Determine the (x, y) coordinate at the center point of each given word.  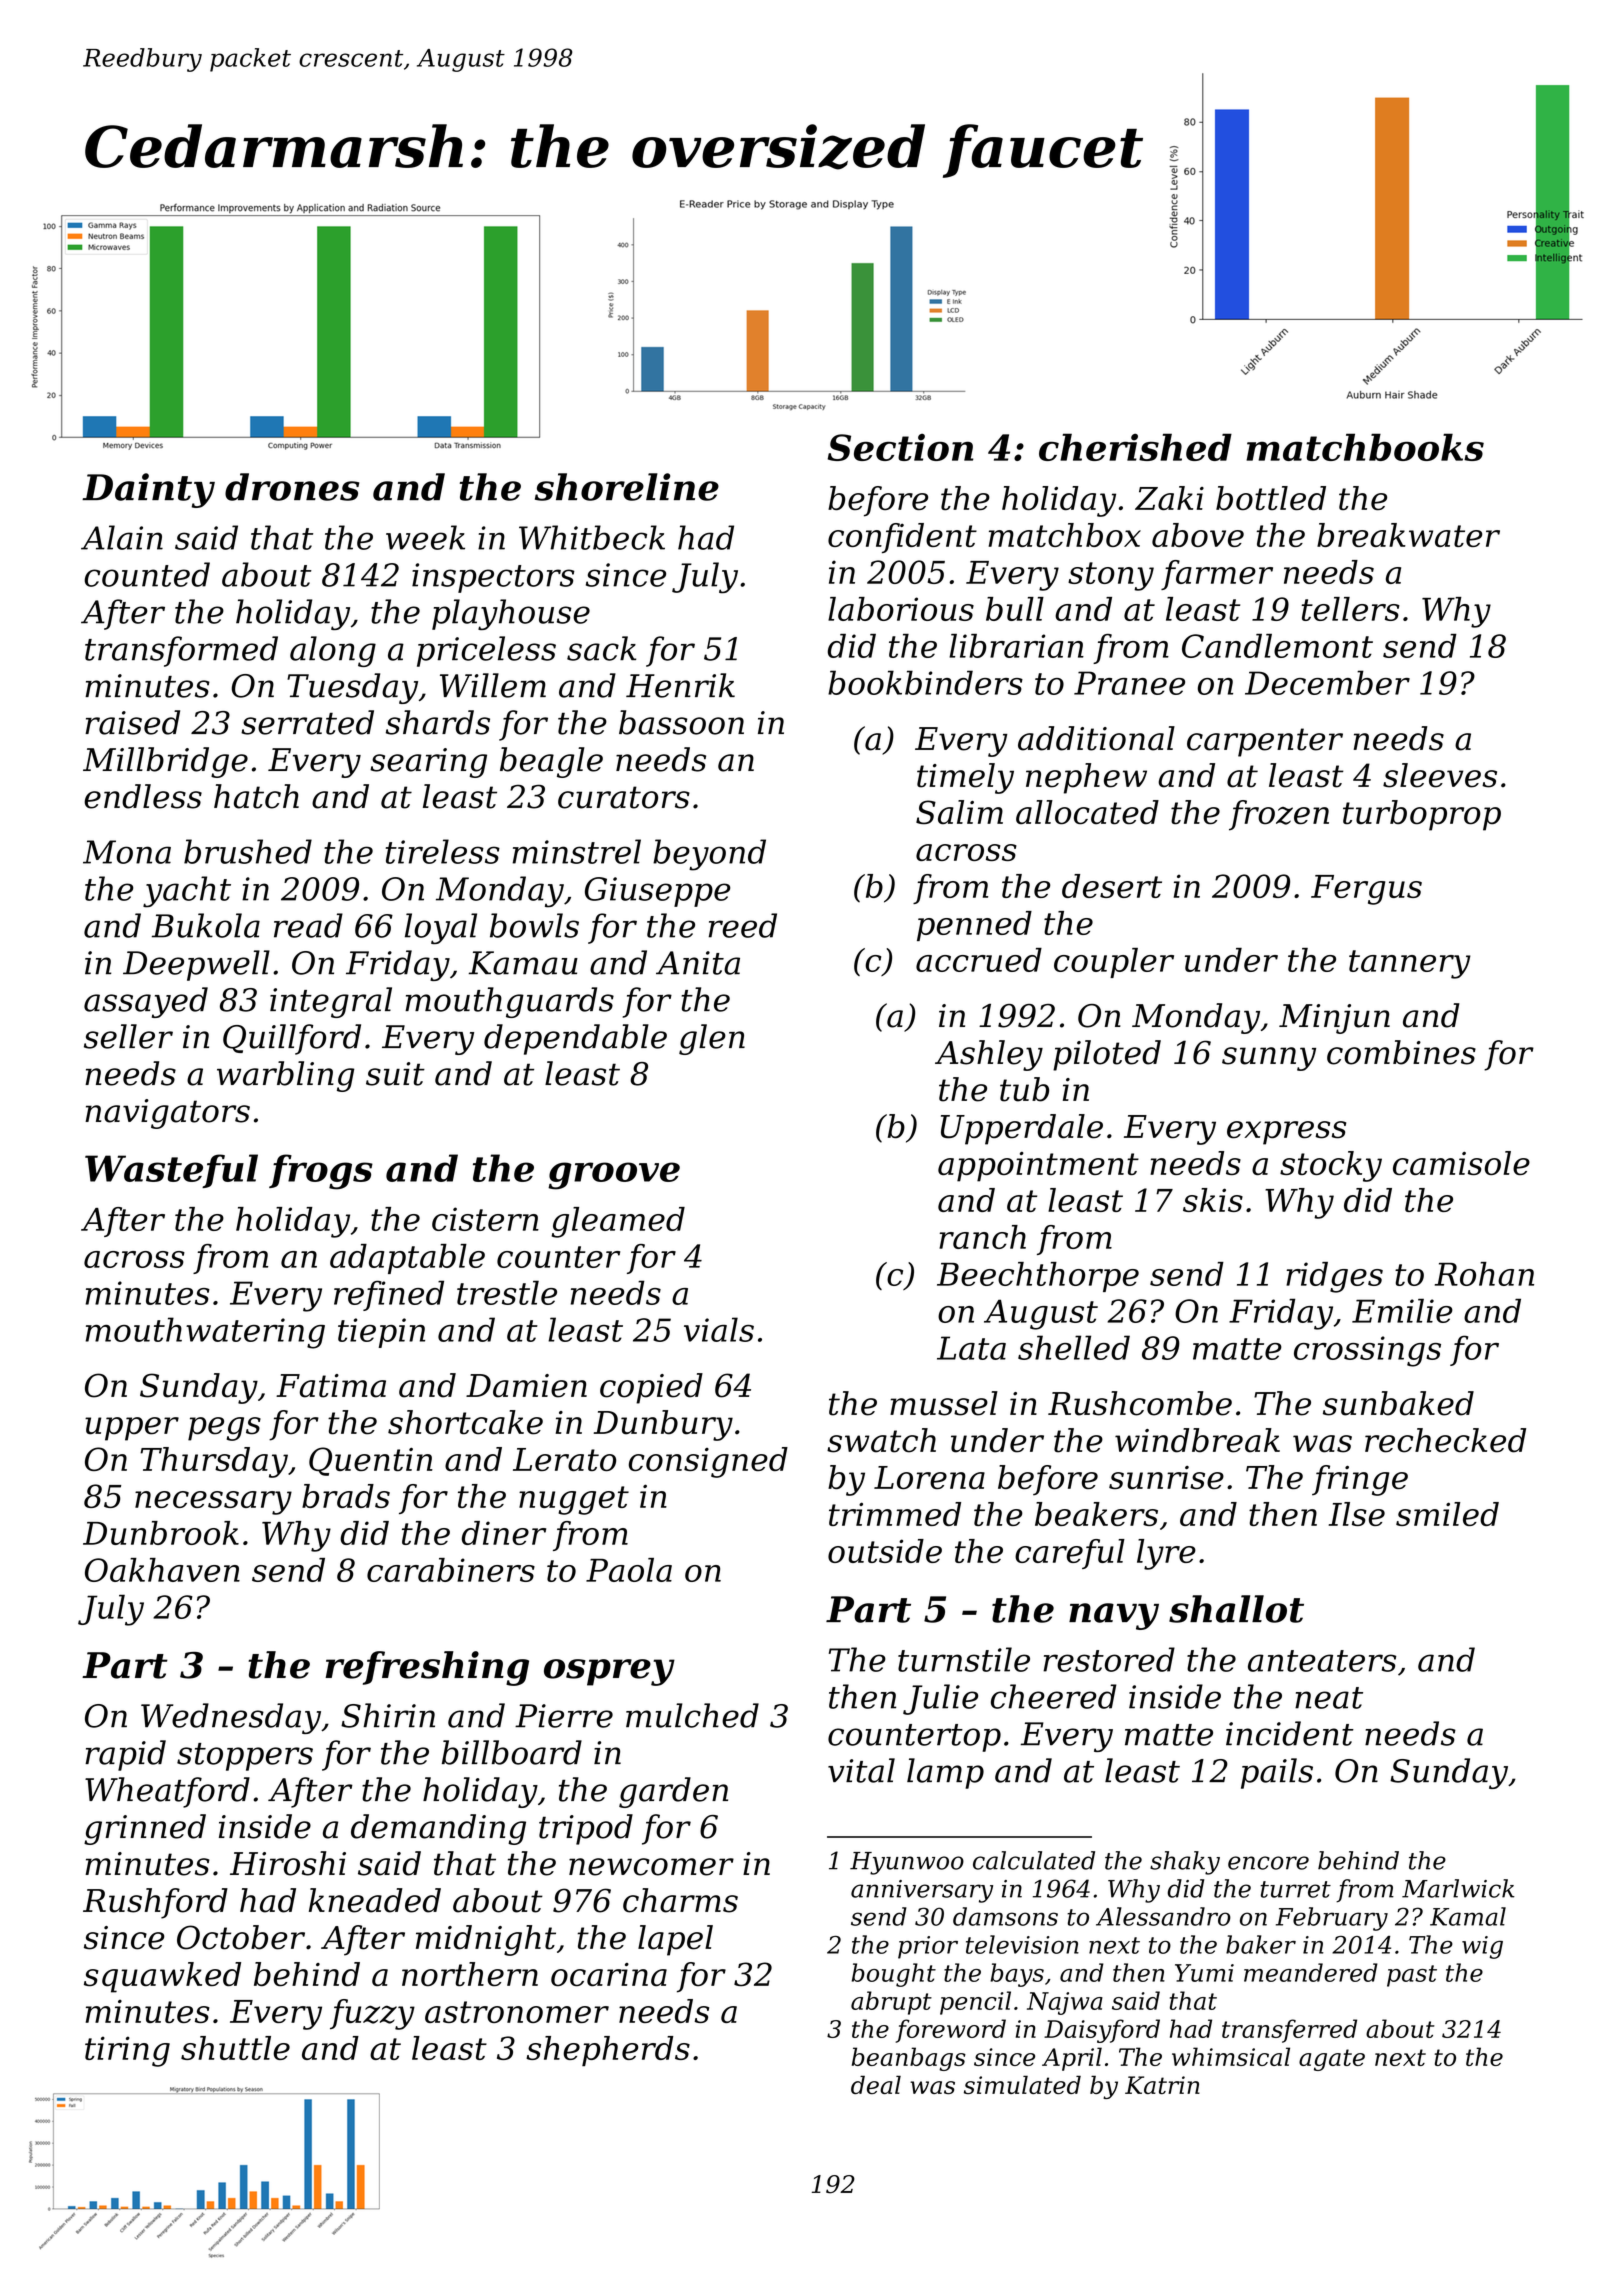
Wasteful (171, 1171)
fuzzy (372, 2014)
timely (965, 778)
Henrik (680, 685)
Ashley (989, 1055)
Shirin (388, 1715)
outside (885, 1551)
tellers (1350, 609)
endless (143, 796)
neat (1329, 1698)
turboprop (1422, 815)
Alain (122, 537)
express (1286, 1133)
